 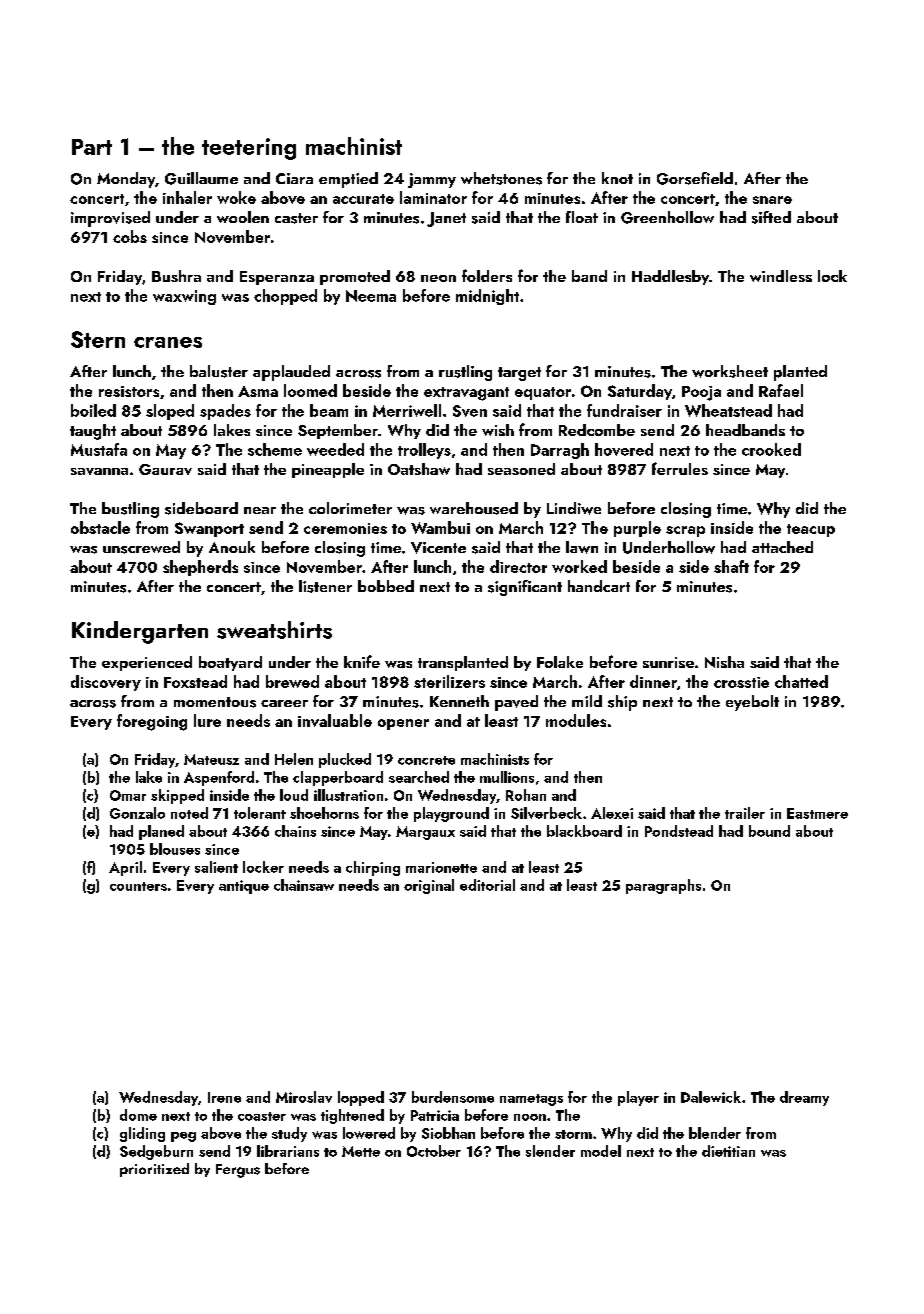 I want to click on editorial, so click(x=487, y=885).
